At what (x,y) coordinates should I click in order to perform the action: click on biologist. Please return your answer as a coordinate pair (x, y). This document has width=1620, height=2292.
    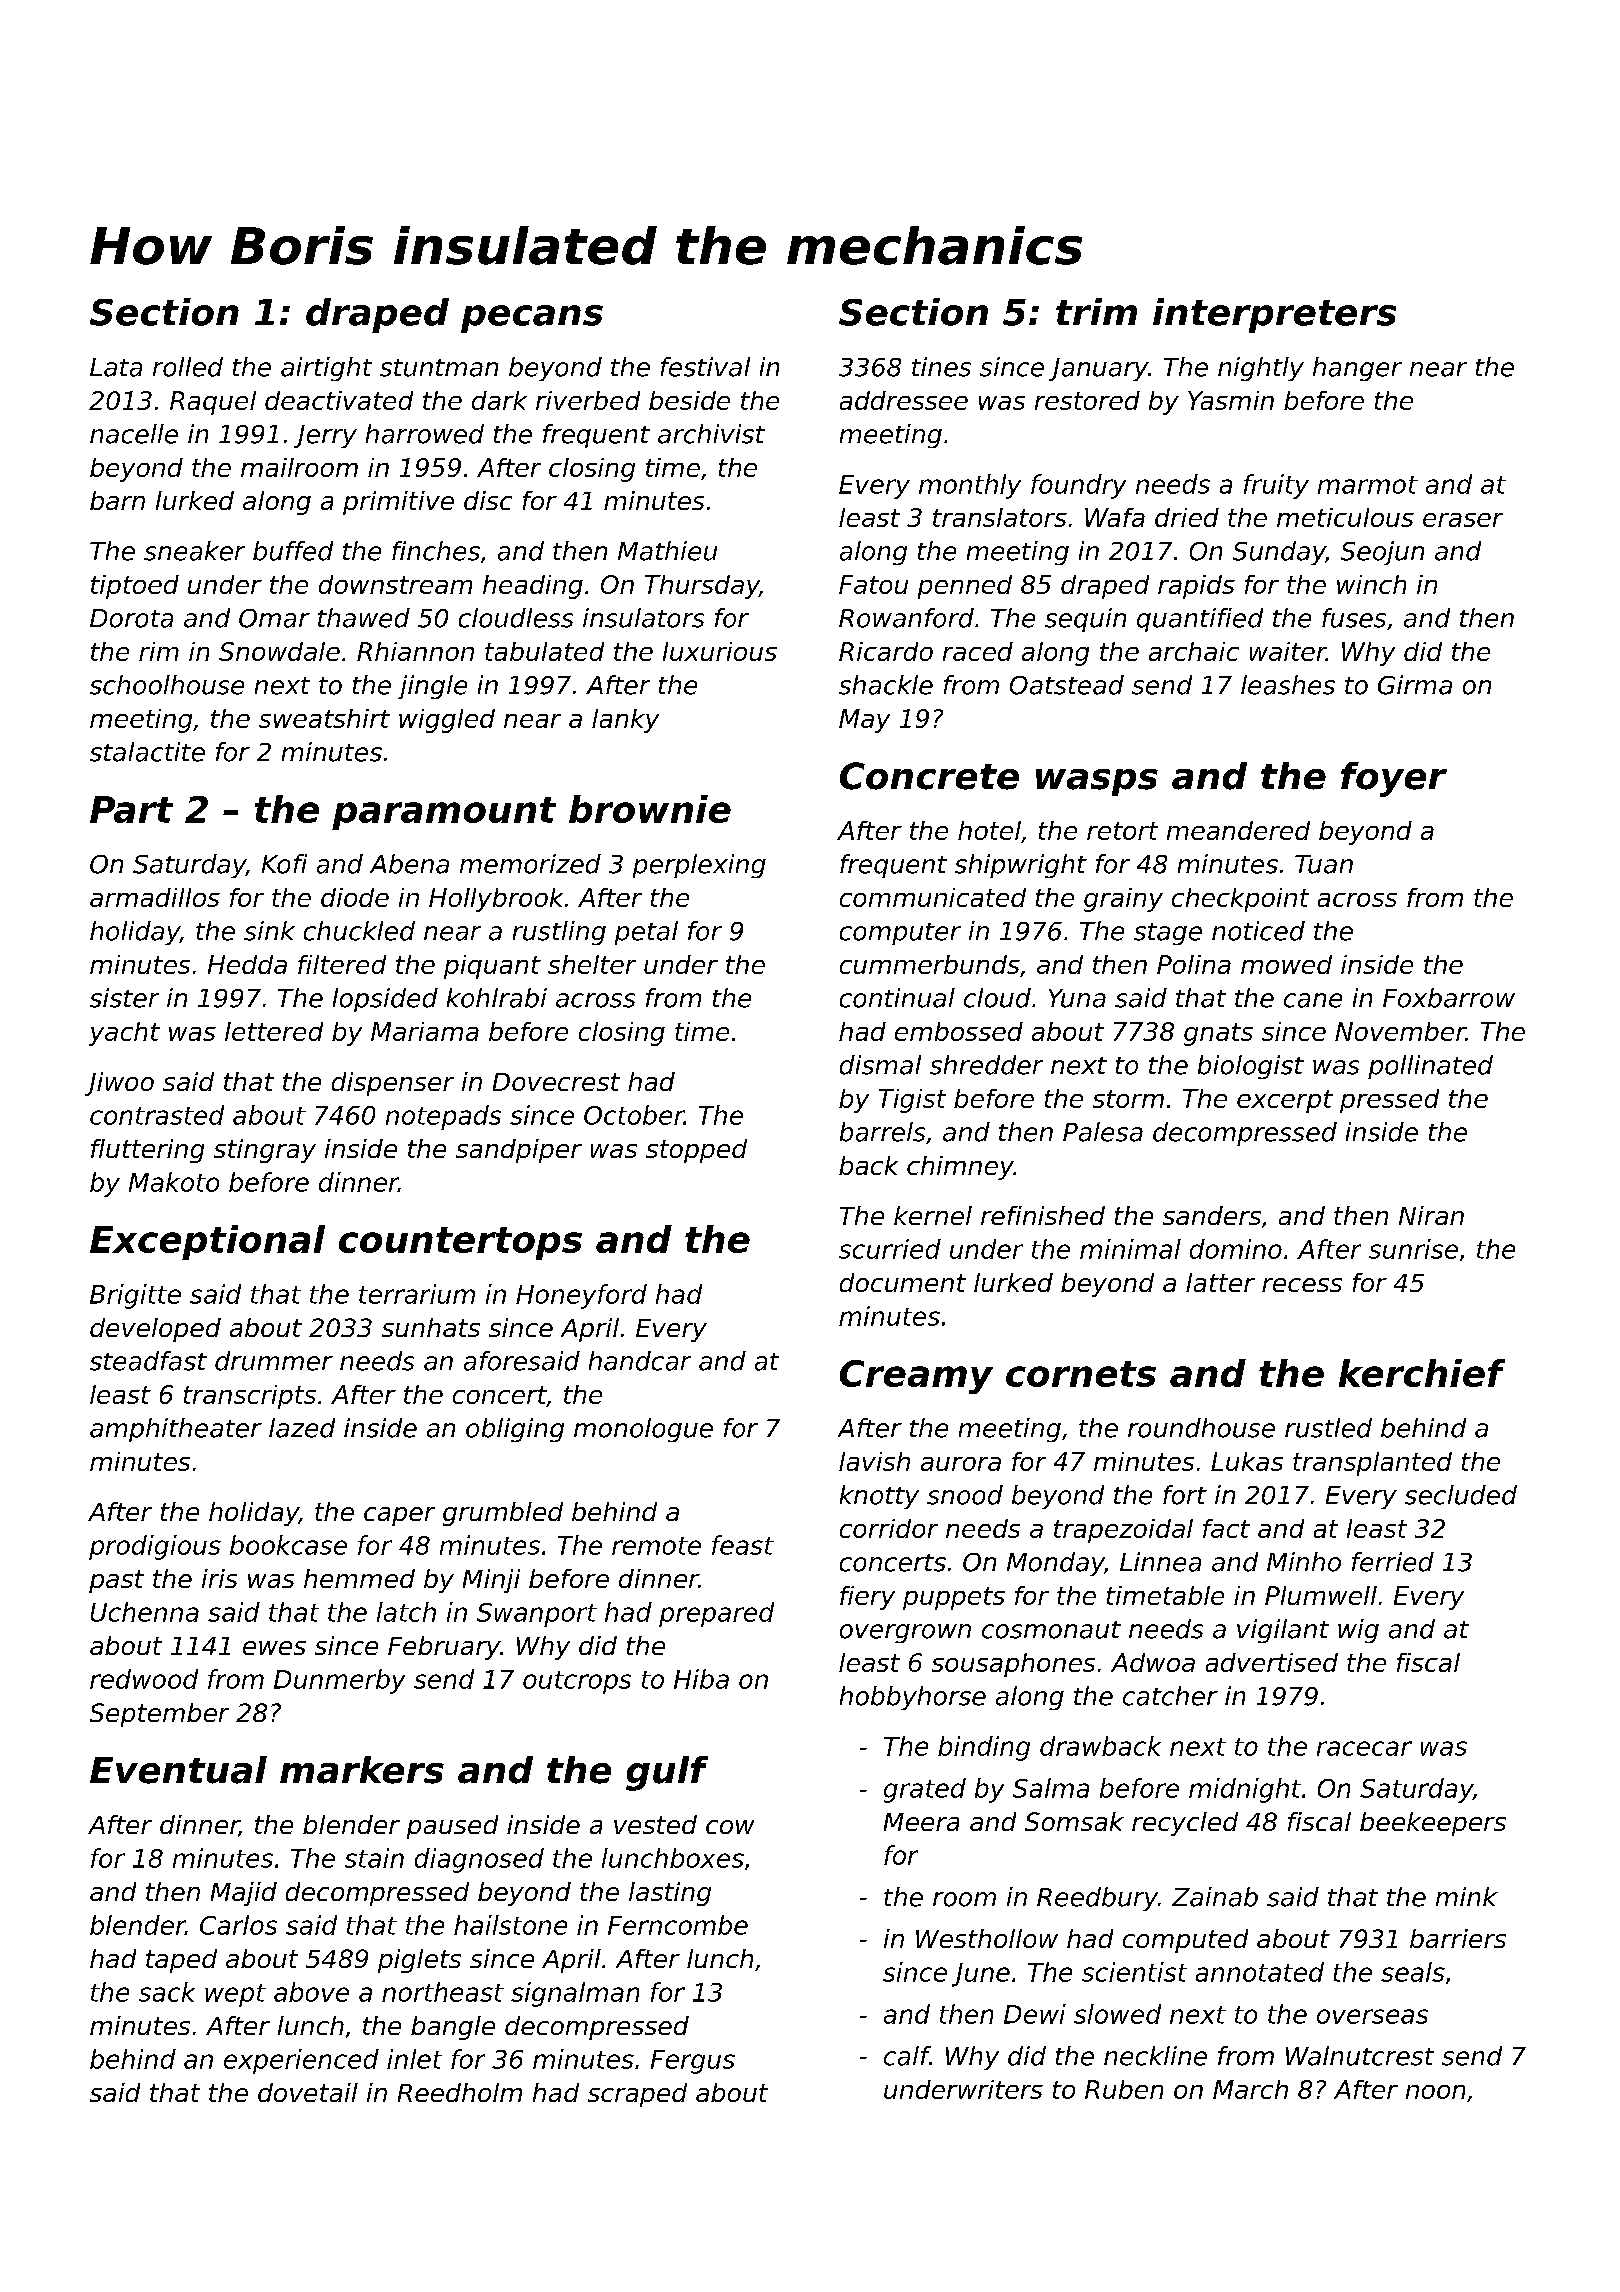
    Looking at the image, I should click on (1251, 1067).
